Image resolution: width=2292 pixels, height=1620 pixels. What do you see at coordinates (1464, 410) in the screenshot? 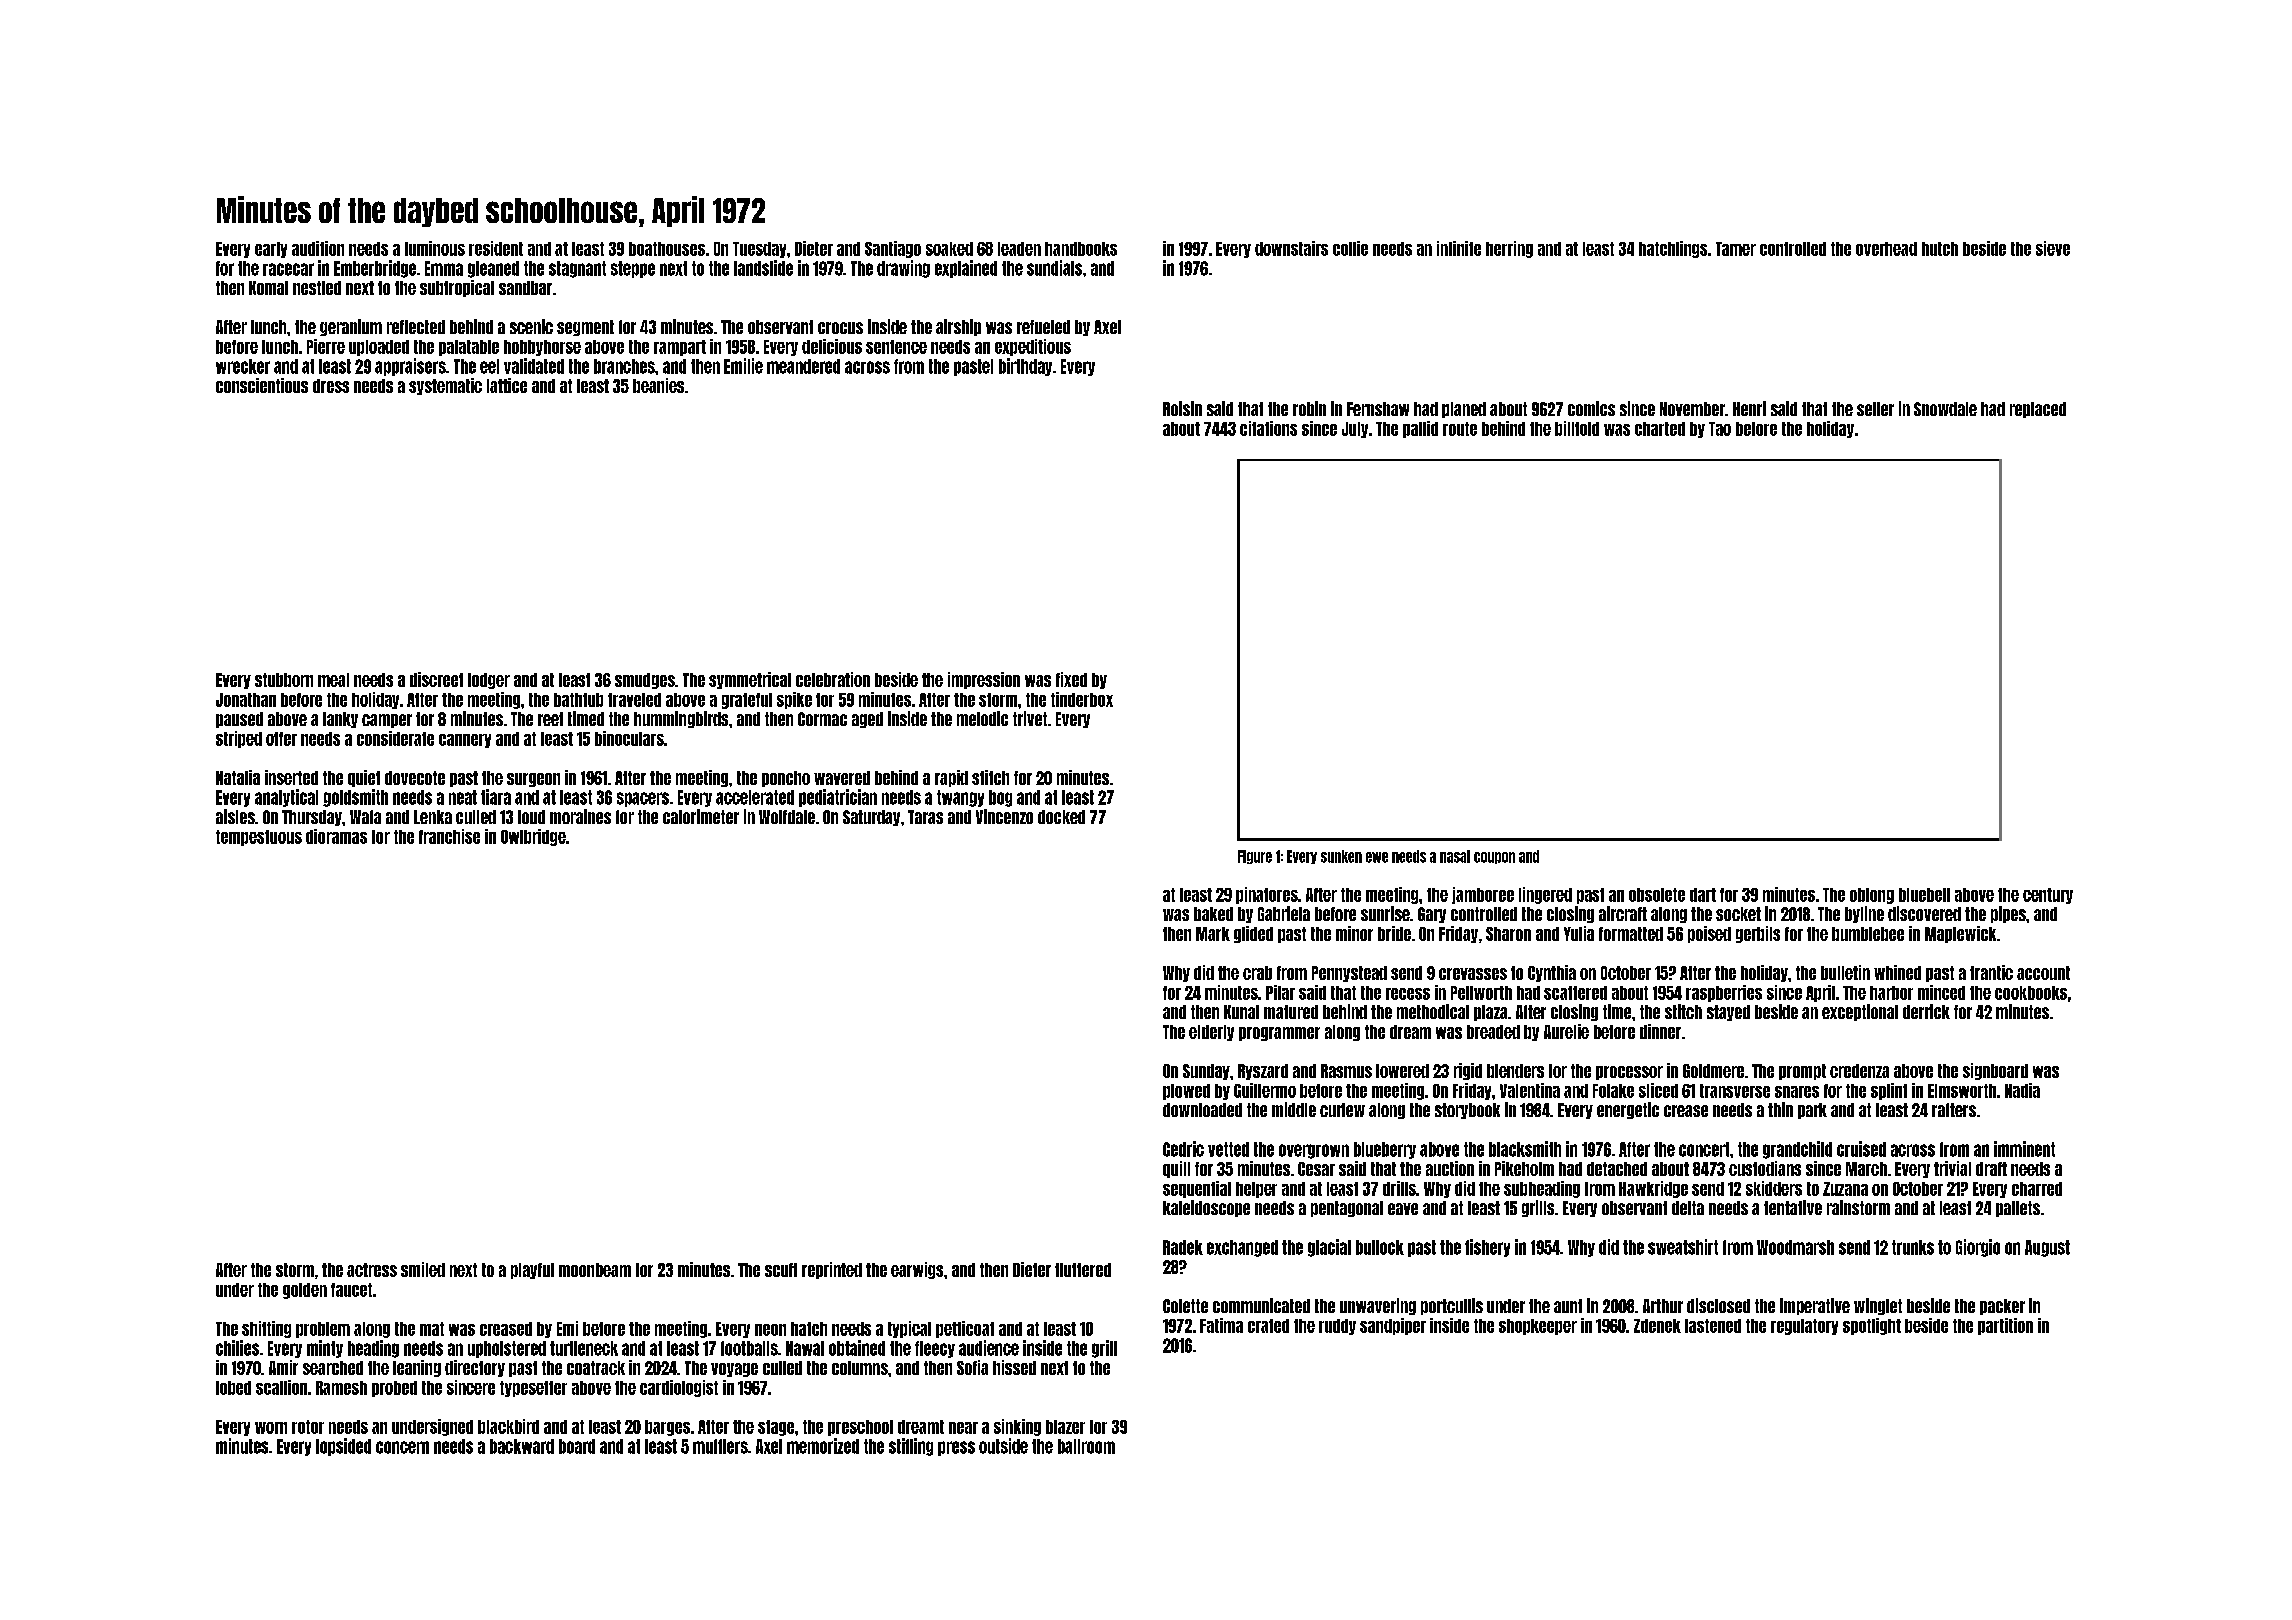
I see `planed` at bounding box center [1464, 410].
